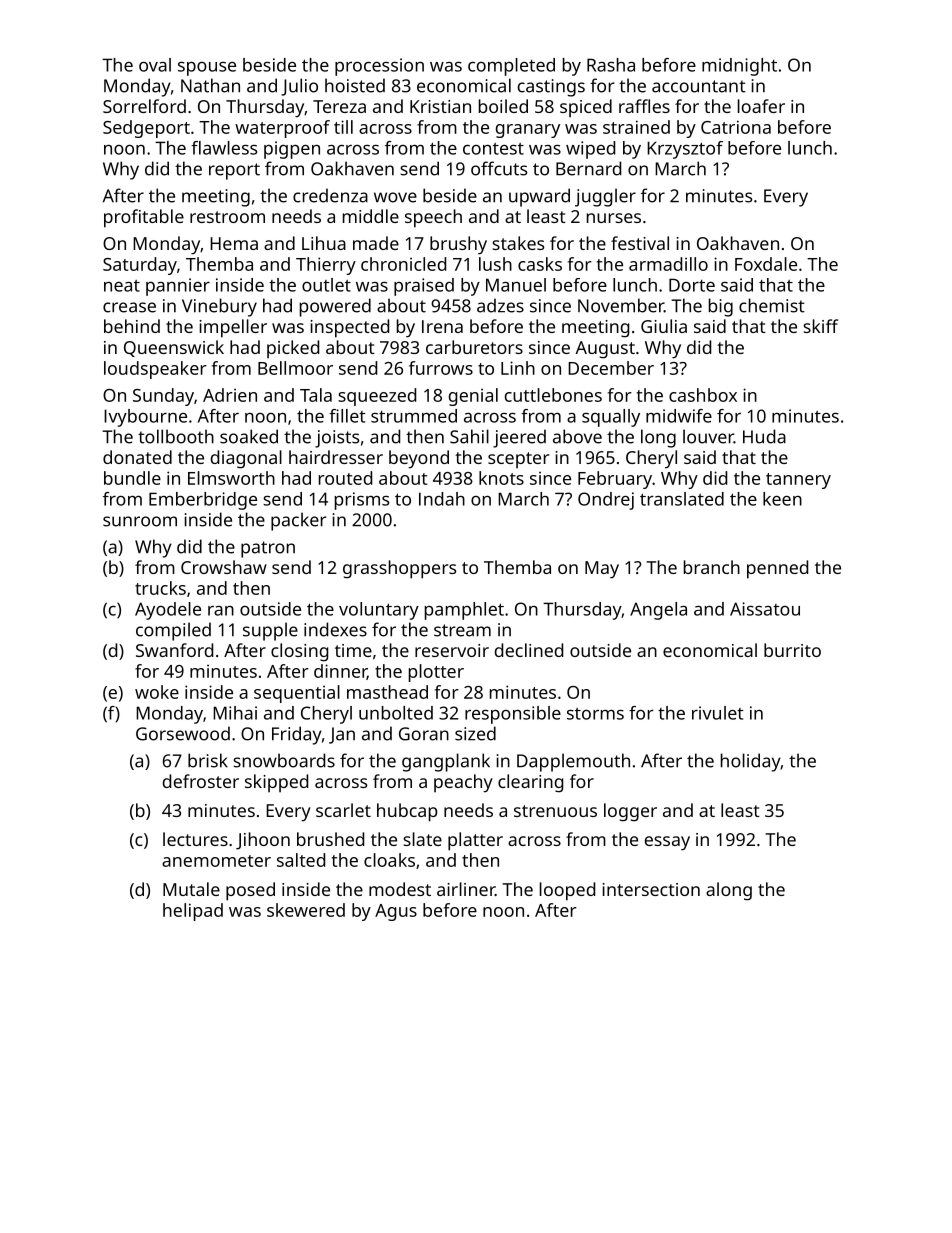 The width and height of the document is (952, 1233). What do you see at coordinates (396, 912) in the document?
I see `Agus` at bounding box center [396, 912].
